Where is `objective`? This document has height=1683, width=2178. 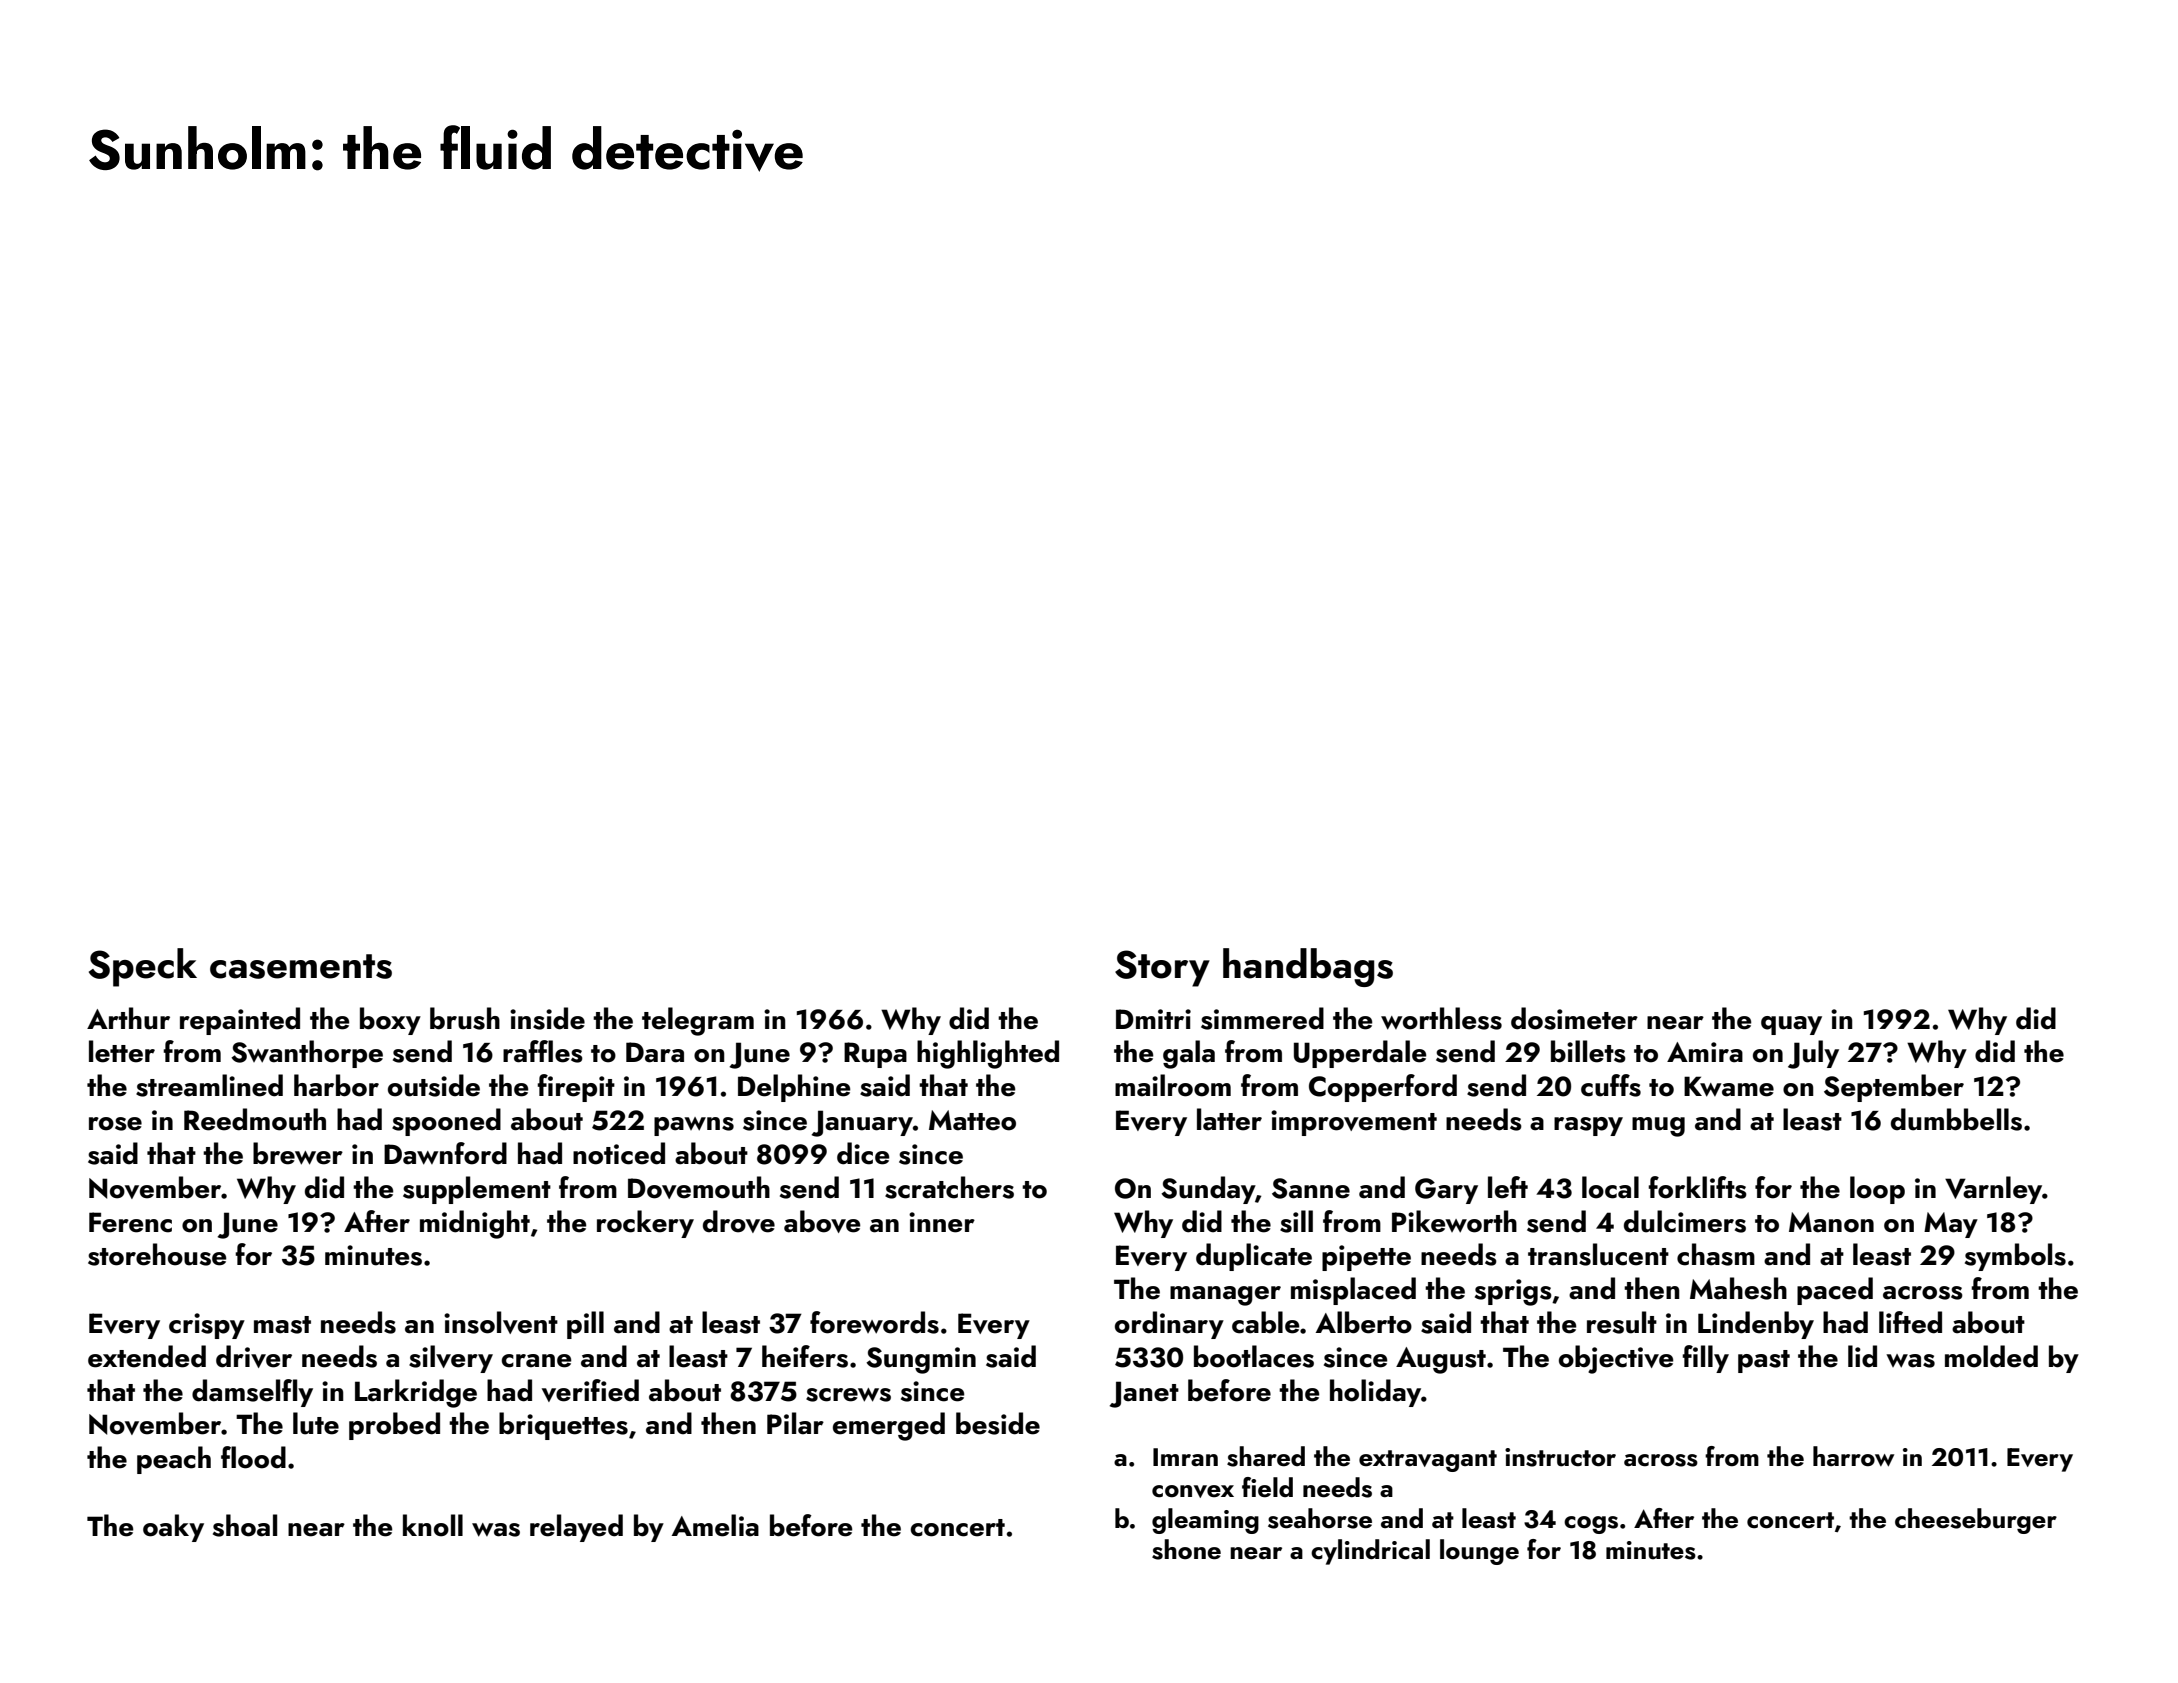 objective is located at coordinates (1616, 1359).
